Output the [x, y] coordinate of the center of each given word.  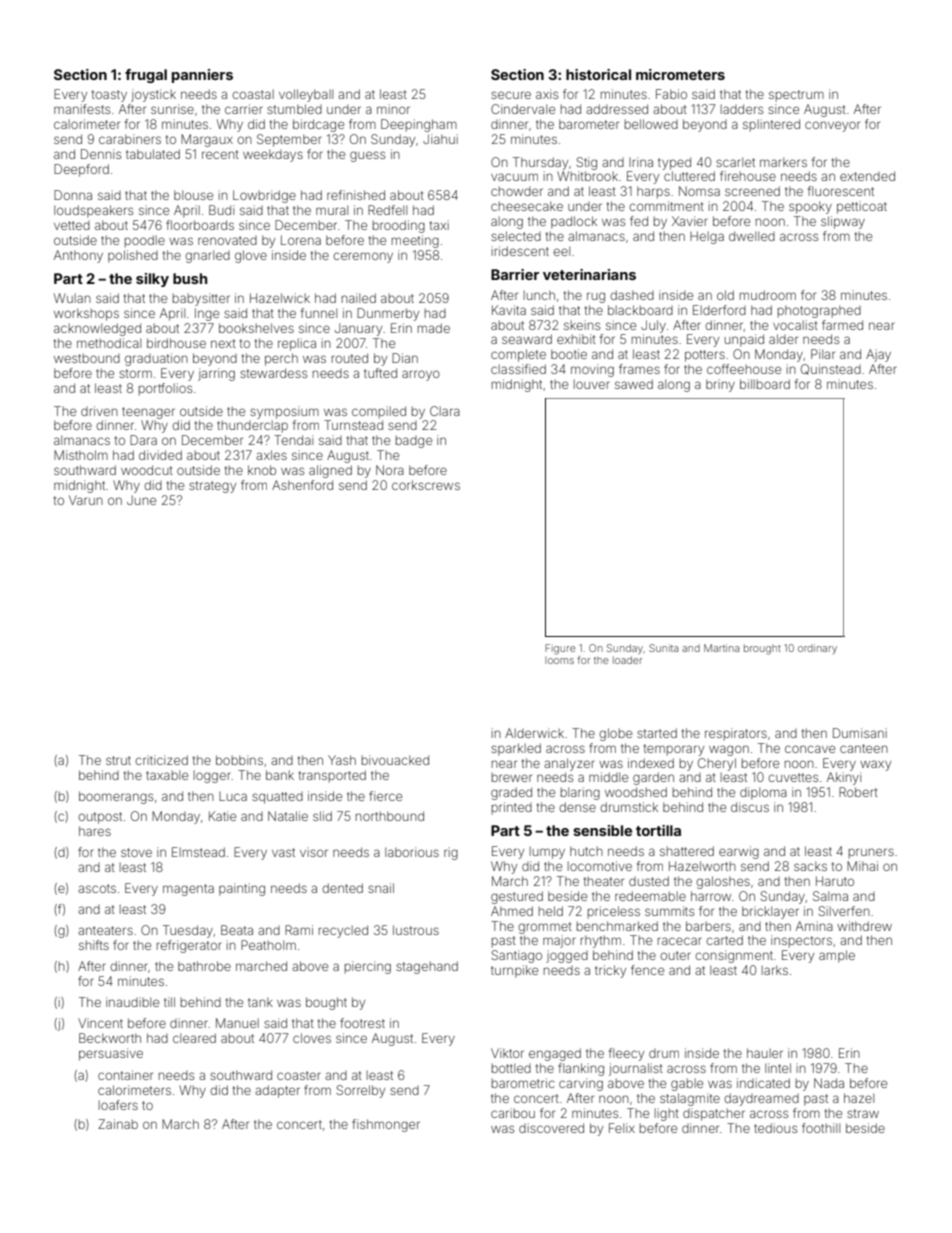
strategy [212, 487]
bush [190, 278]
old [725, 295]
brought [762, 649]
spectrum [796, 96]
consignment [734, 956]
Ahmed [512, 911]
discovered [551, 1128]
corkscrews [426, 485]
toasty [109, 96]
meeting [415, 241]
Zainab [118, 1124]
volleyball [306, 95]
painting [242, 889]
